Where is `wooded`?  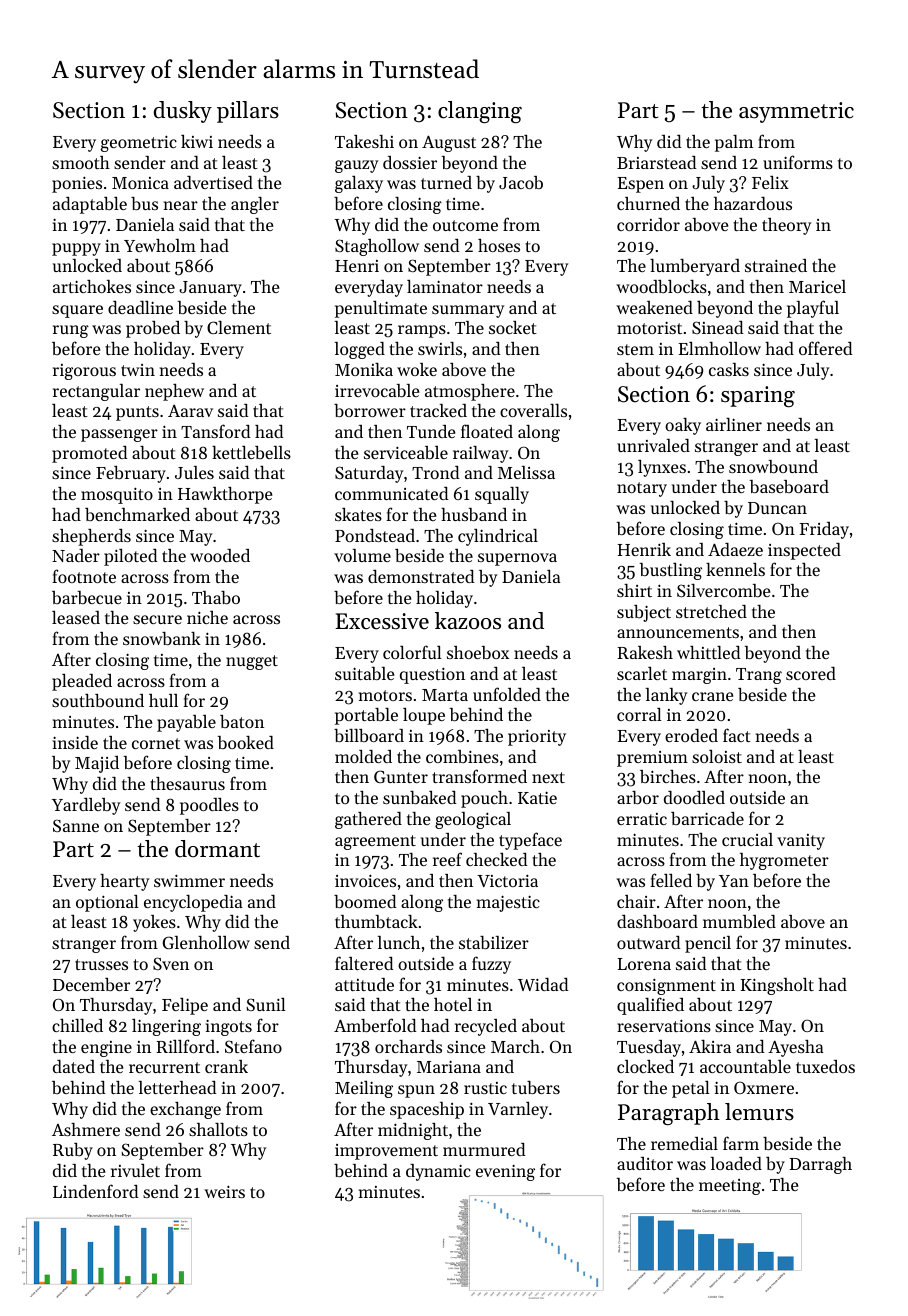
wooded is located at coordinates (220, 555).
